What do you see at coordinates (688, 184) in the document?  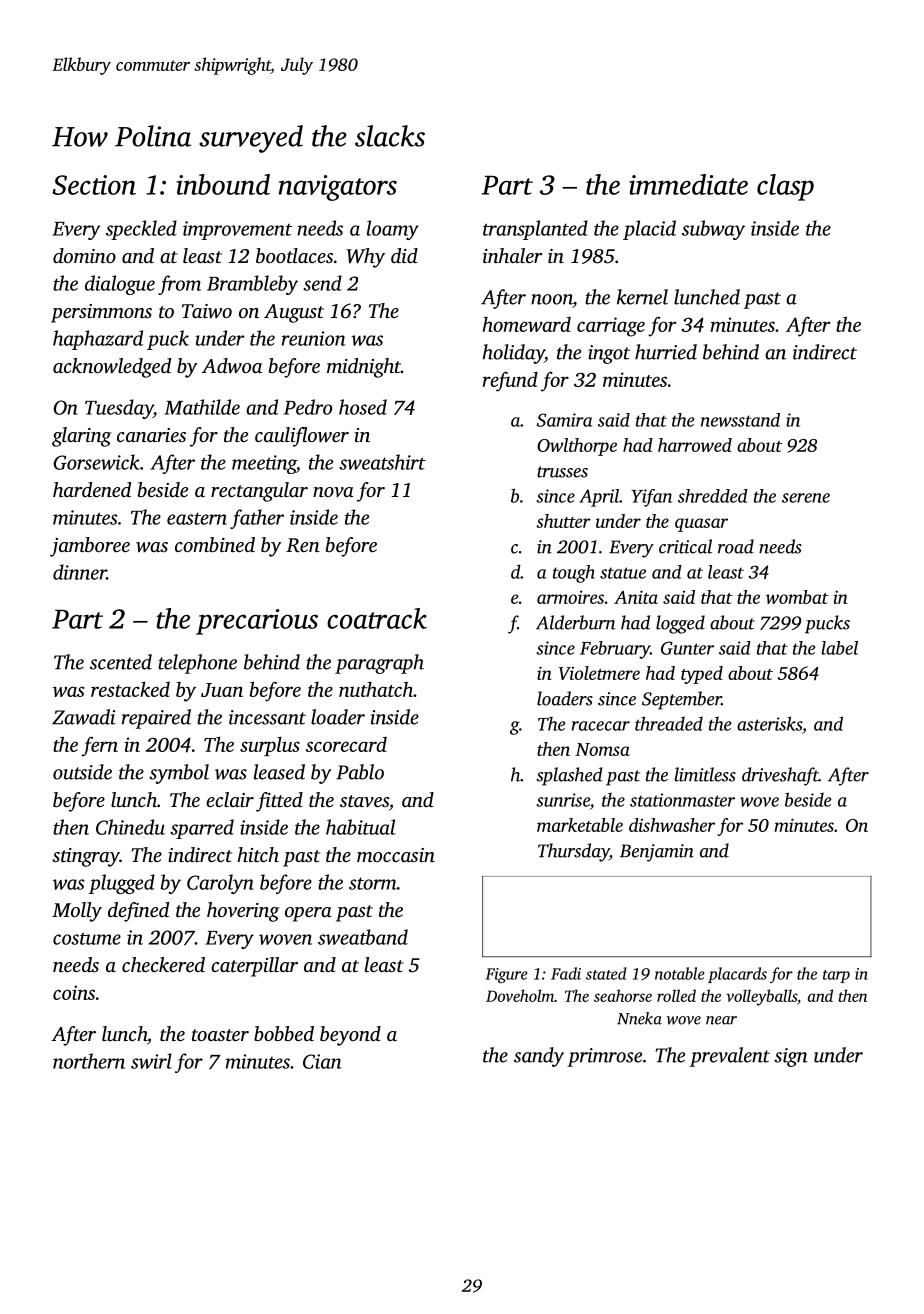 I see `immediate` at bounding box center [688, 184].
